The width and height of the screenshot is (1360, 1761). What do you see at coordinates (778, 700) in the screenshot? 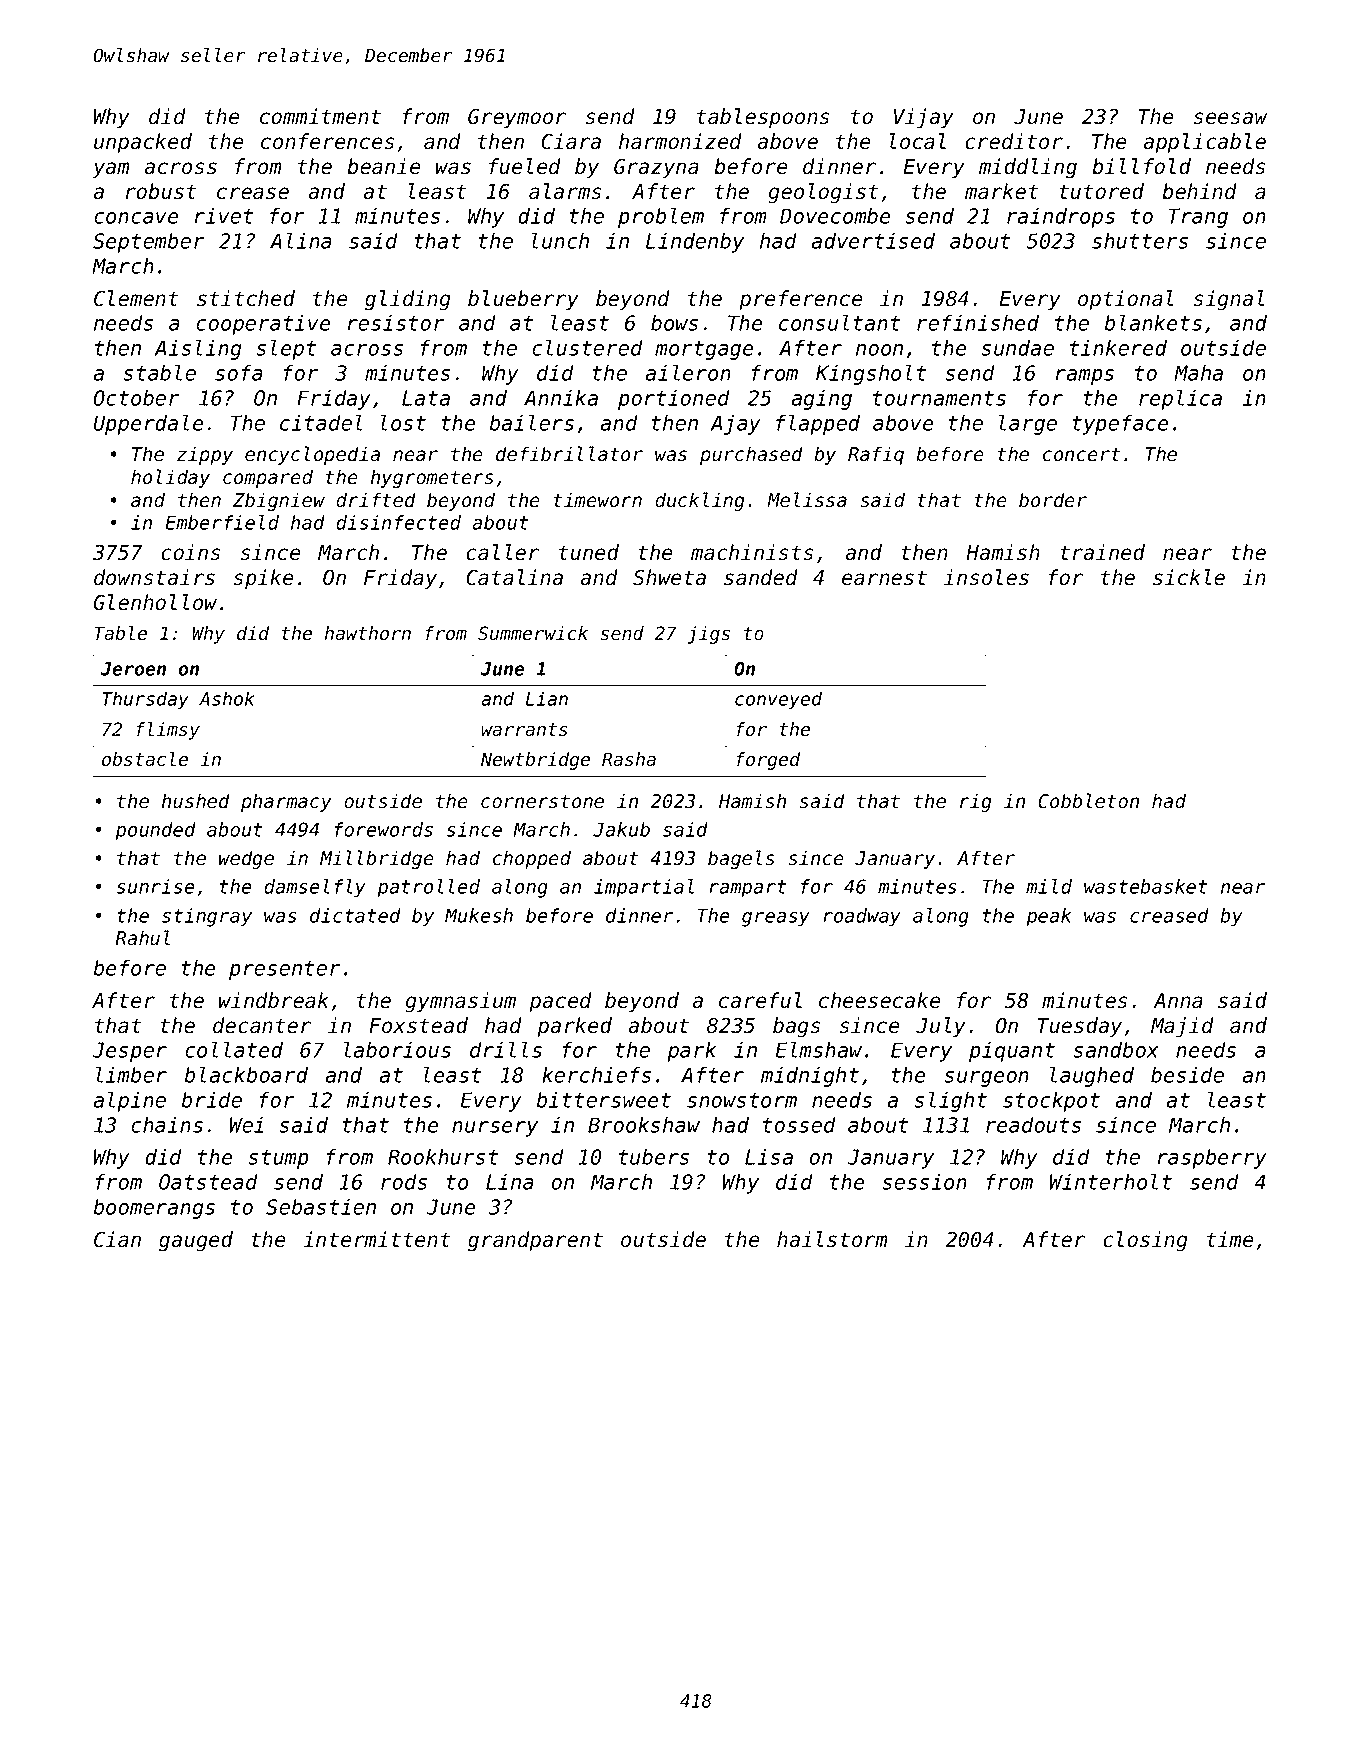
I see `conveyed` at bounding box center [778, 700].
